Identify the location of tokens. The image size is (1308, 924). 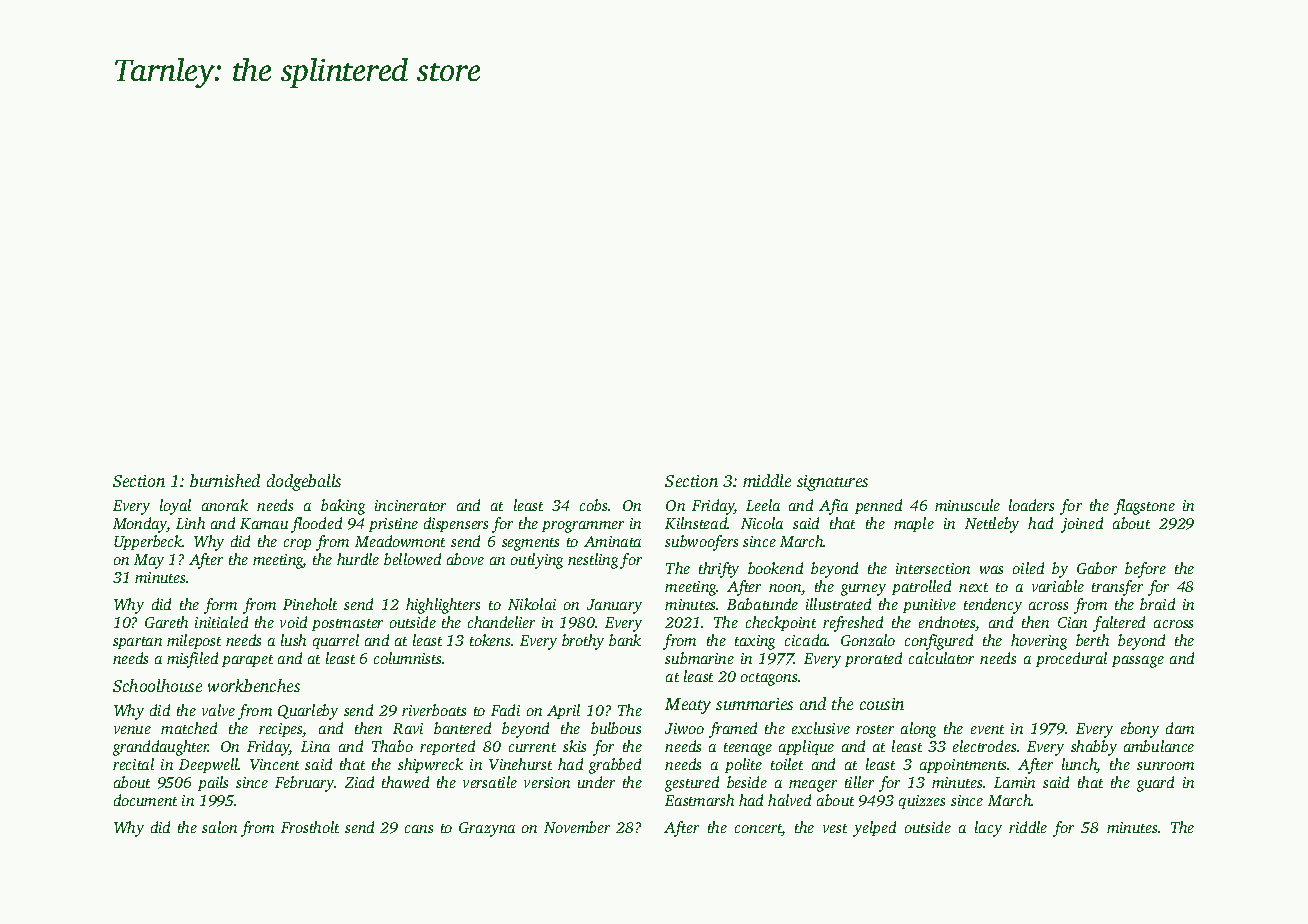
(490, 640).
